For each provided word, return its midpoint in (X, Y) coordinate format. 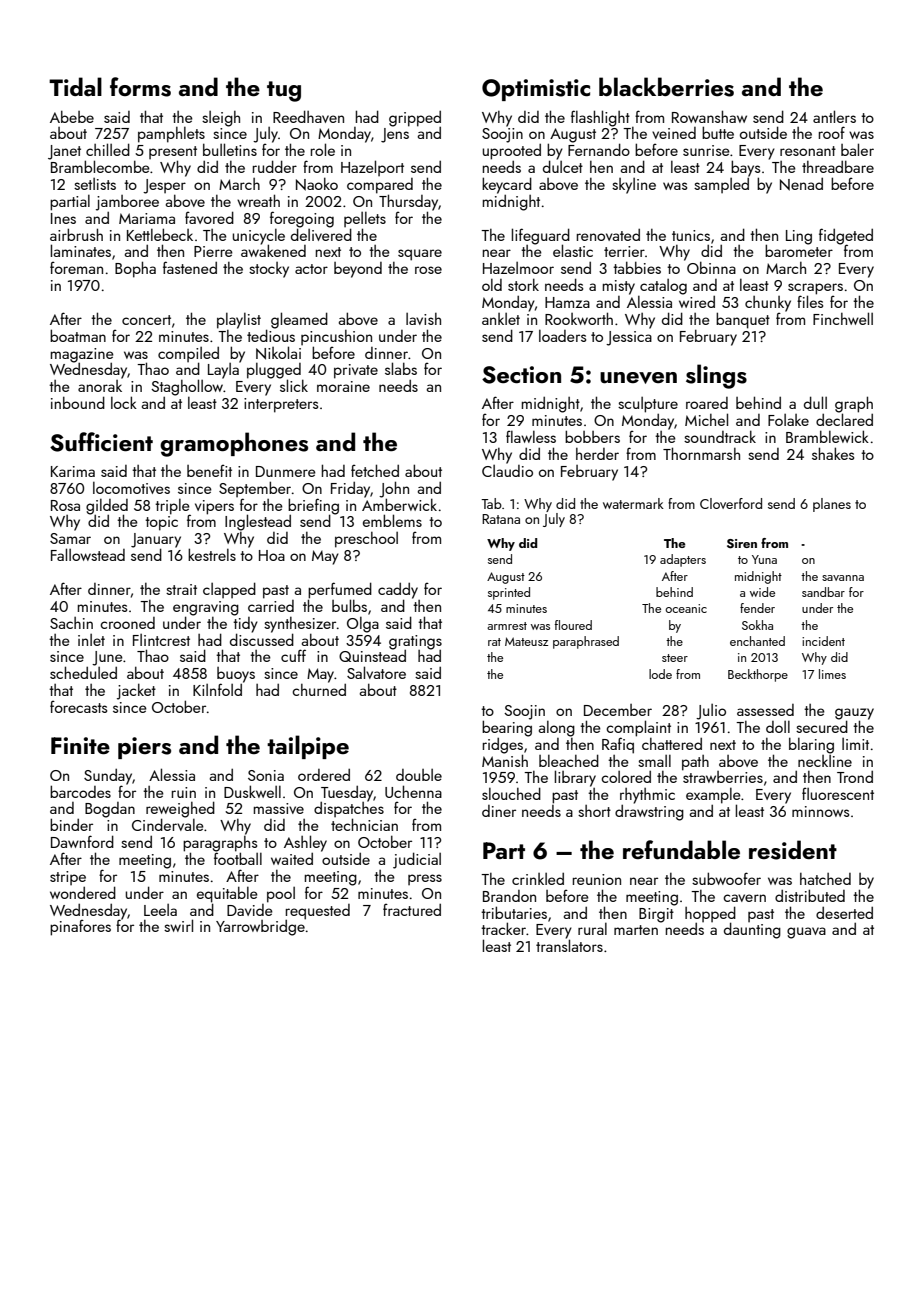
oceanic (686, 608)
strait (181, 589)
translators (569, 945)
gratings (415, 642)
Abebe (72, 116)
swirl (178, 925)
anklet (501, 319)
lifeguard (541, 236)
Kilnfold (217, 689)
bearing (507, 728)
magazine (82, 355)
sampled (721, 185)
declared (844, 420)
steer (675, 658)
